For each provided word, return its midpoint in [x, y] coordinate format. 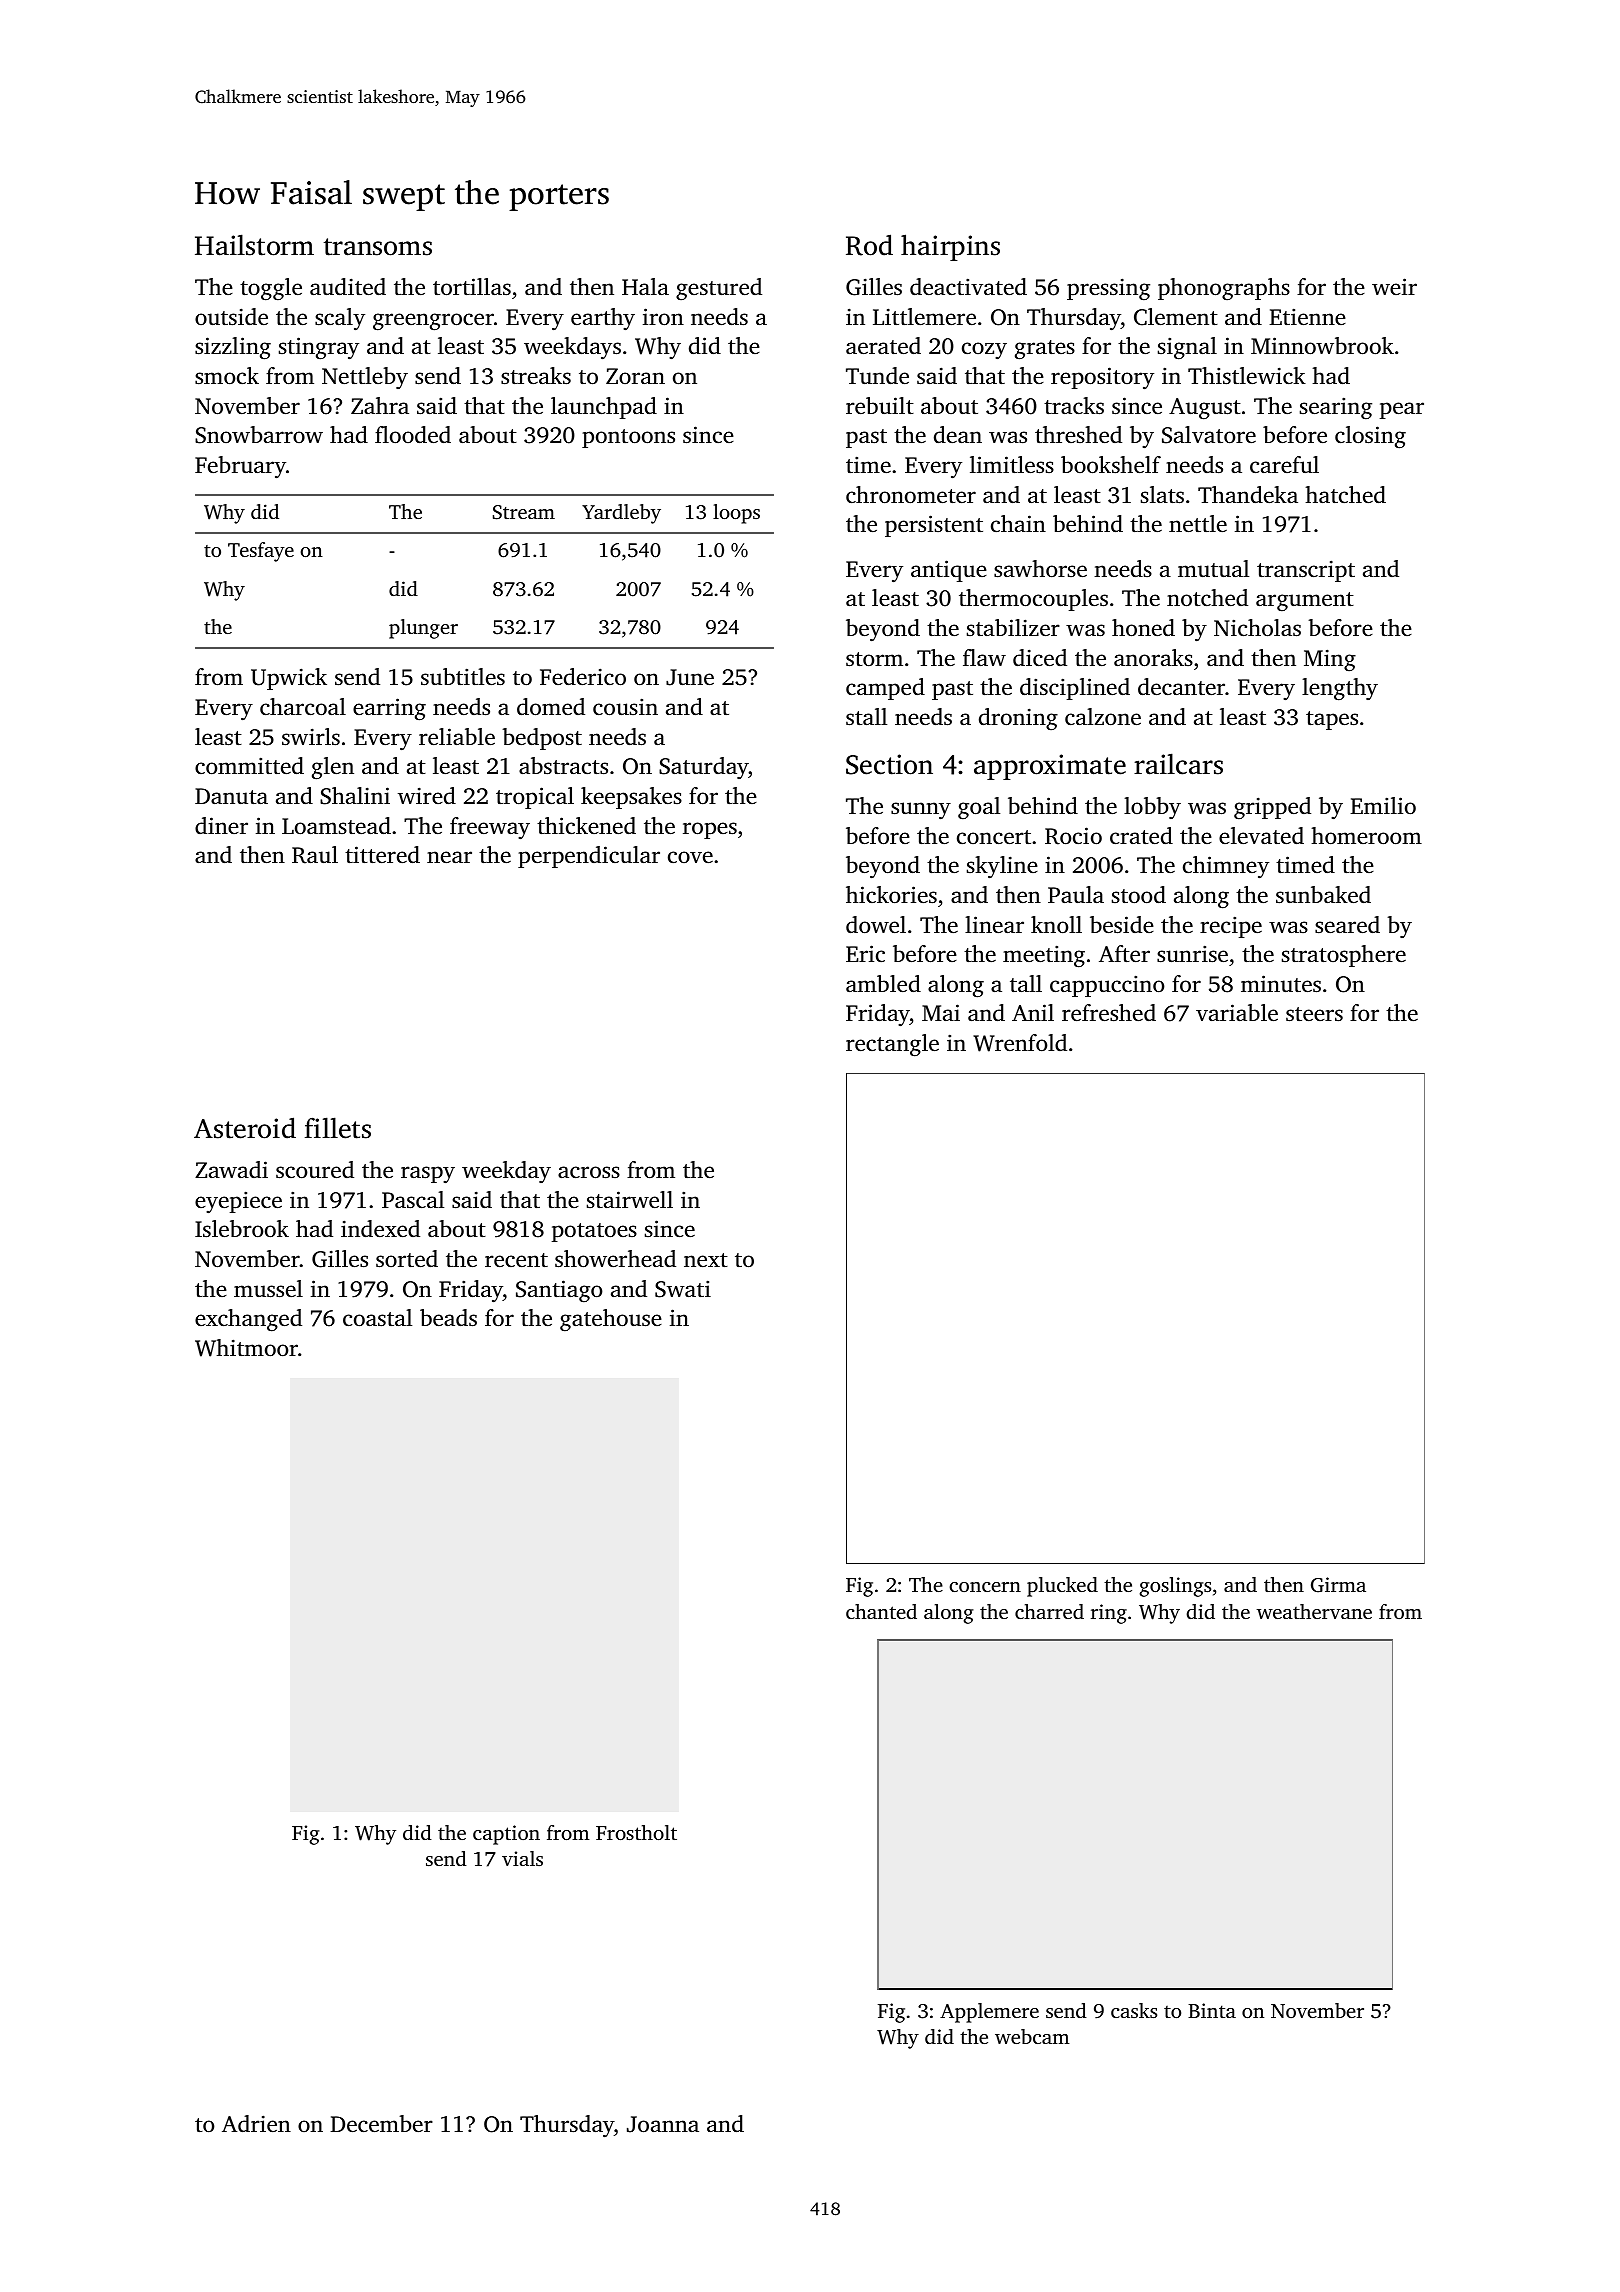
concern [985, 1587]
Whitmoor [246, 1348]
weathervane [1314, 1611]
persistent [934, 526]
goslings [1175, 1587]
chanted [881, 1611]
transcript [1306, 571]
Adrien [256, 2124]
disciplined [1075, 689]
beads [448, 1318]
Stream [524, 512]
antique [949, 571]
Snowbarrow [259, 435]
